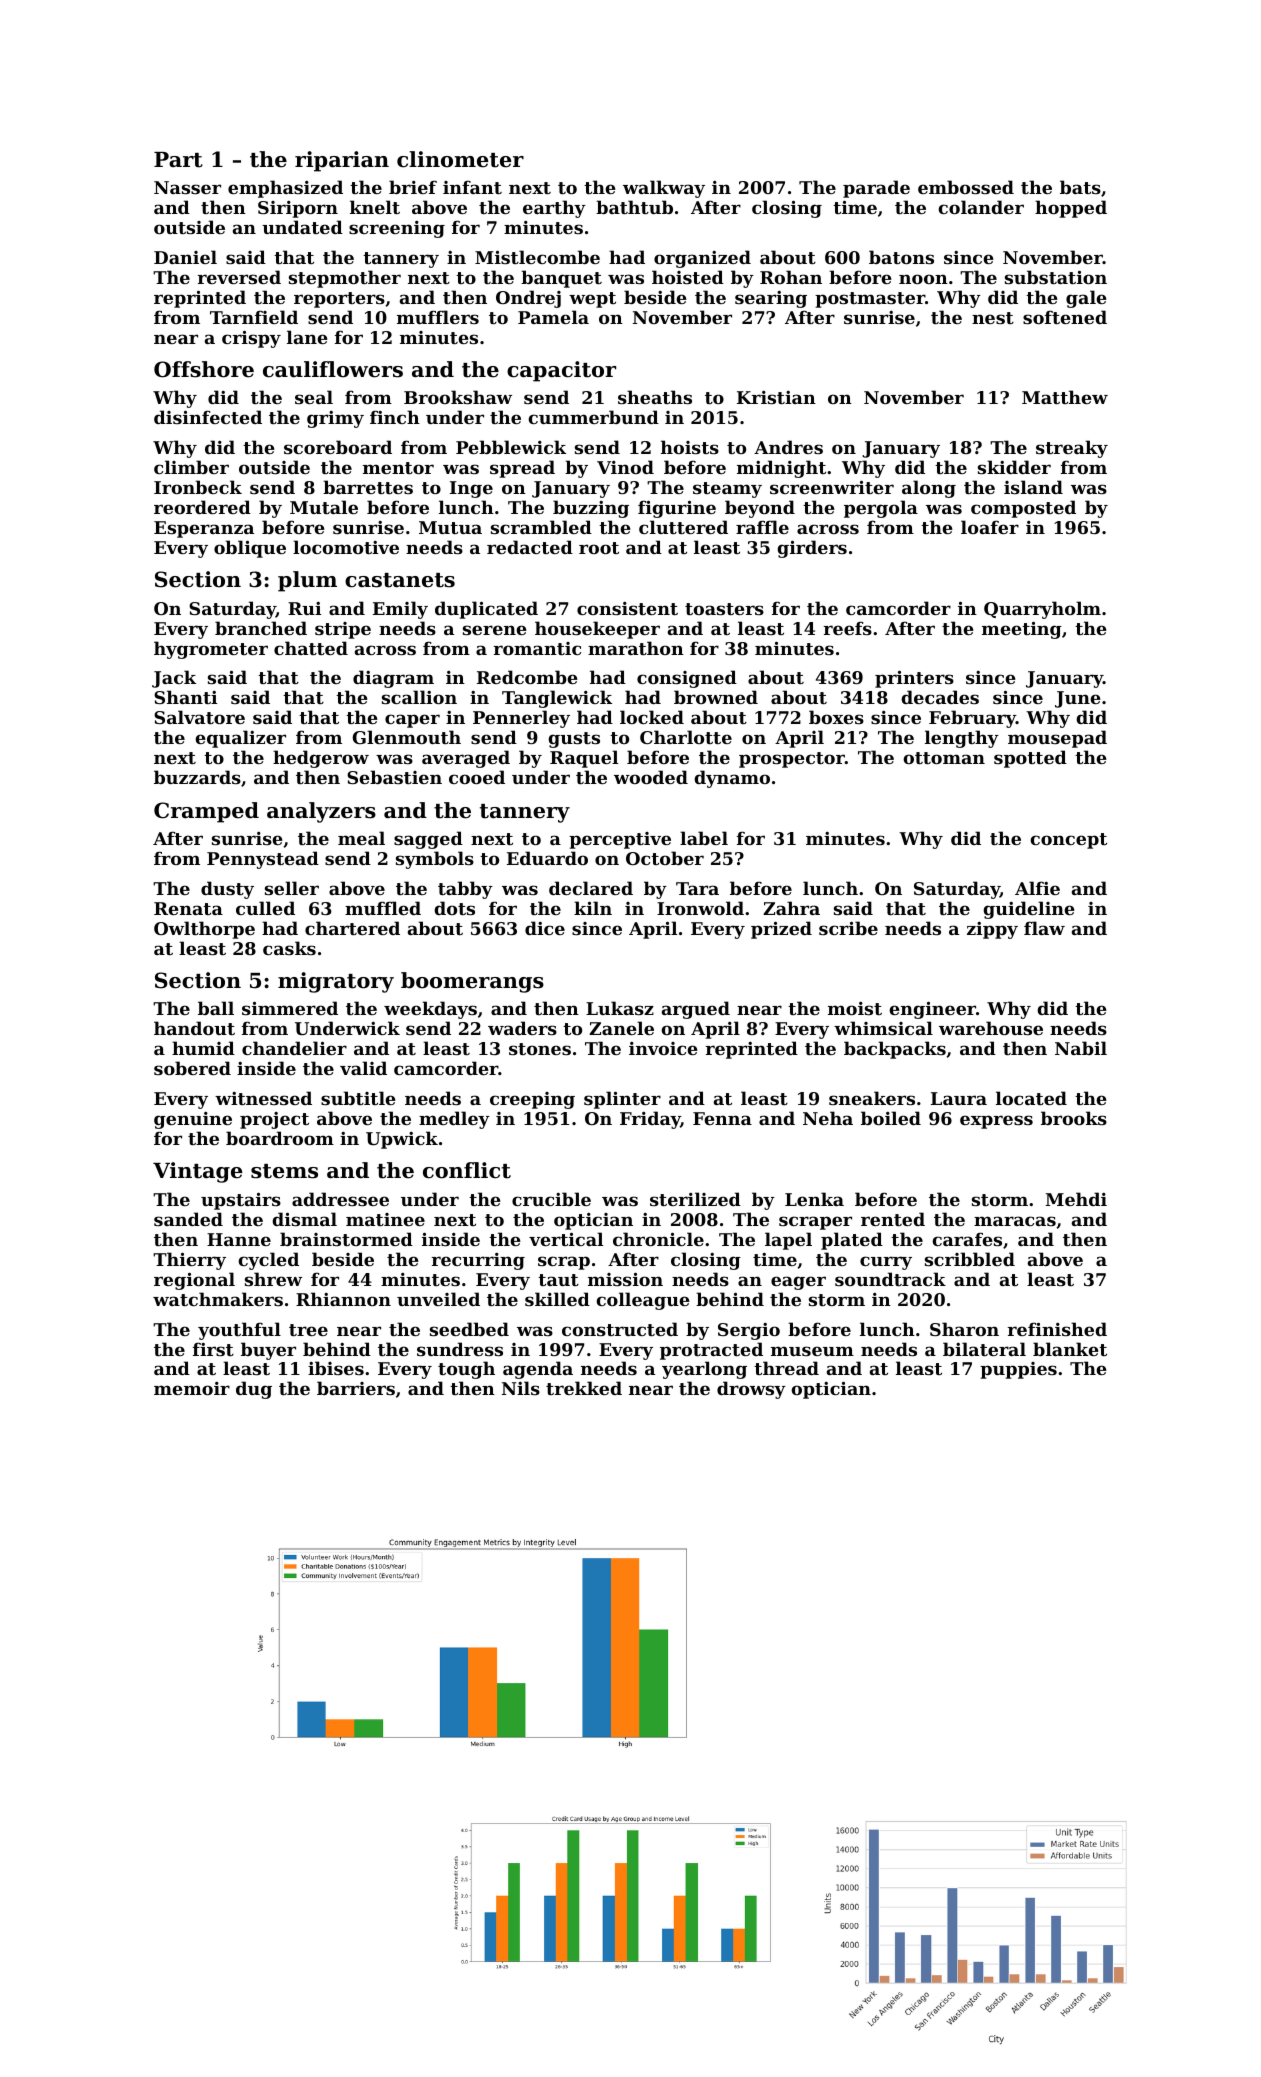 The image size is (1261, 2077). What do you see at coordinates (185, 697) in the screenshot?
I see `Shanti` at bounding box center [185, 697].
